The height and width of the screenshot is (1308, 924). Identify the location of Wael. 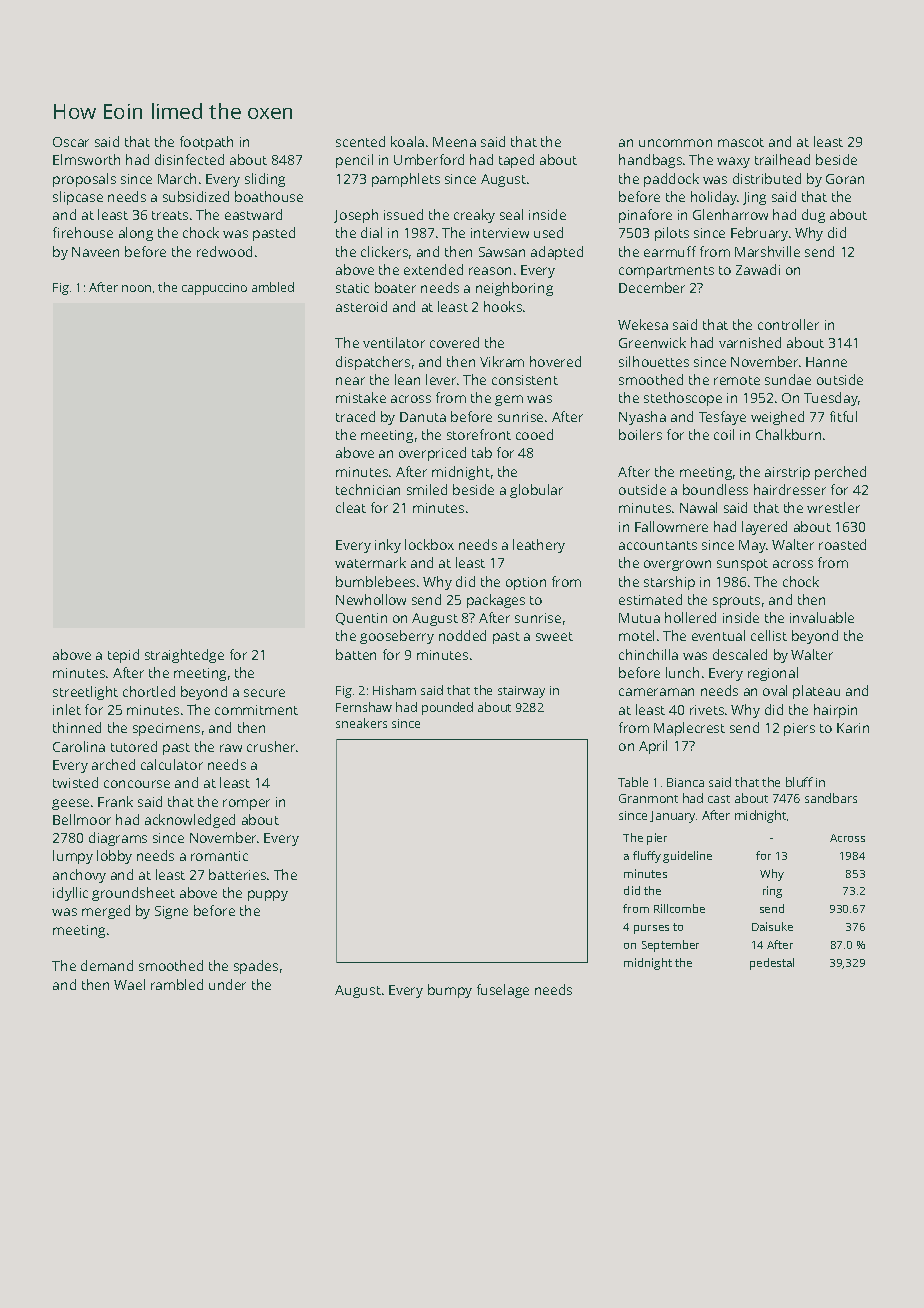
(129, 984).
